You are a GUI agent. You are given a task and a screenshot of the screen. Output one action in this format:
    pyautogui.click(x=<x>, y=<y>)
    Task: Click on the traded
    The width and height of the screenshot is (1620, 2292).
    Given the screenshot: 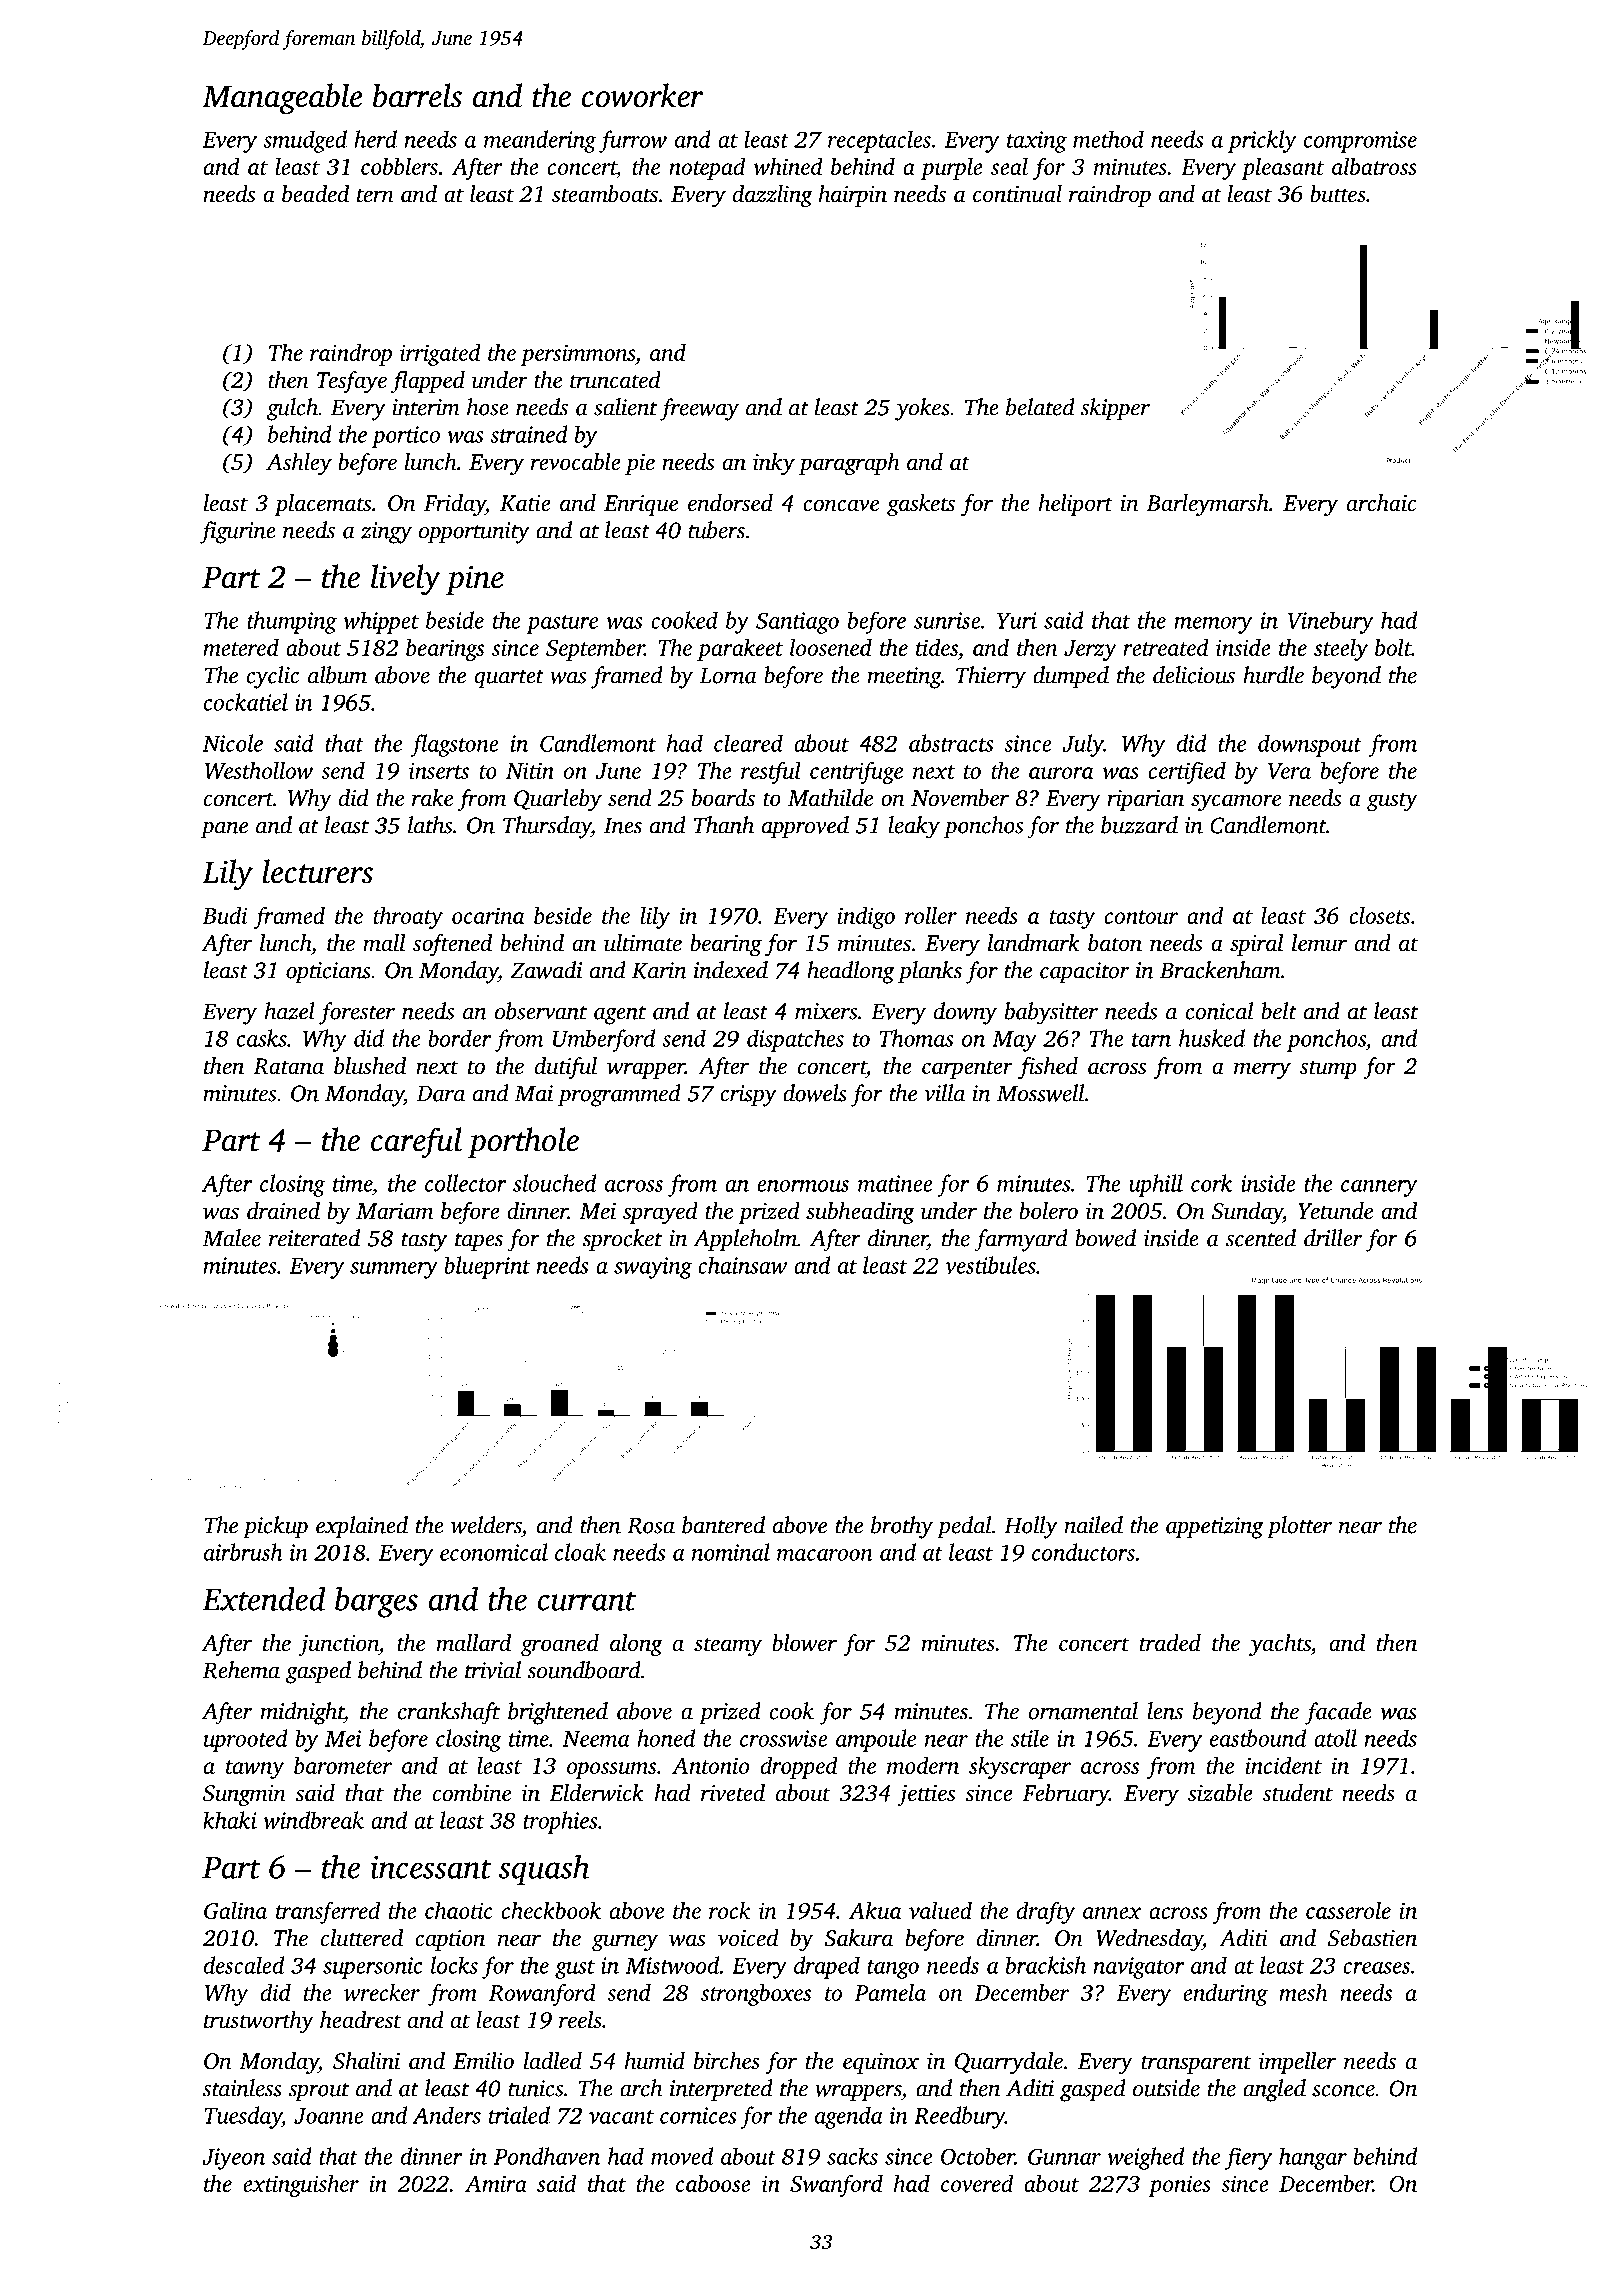 What is the action you would take?
    pyautogui.click(x=1170, y=1642)
